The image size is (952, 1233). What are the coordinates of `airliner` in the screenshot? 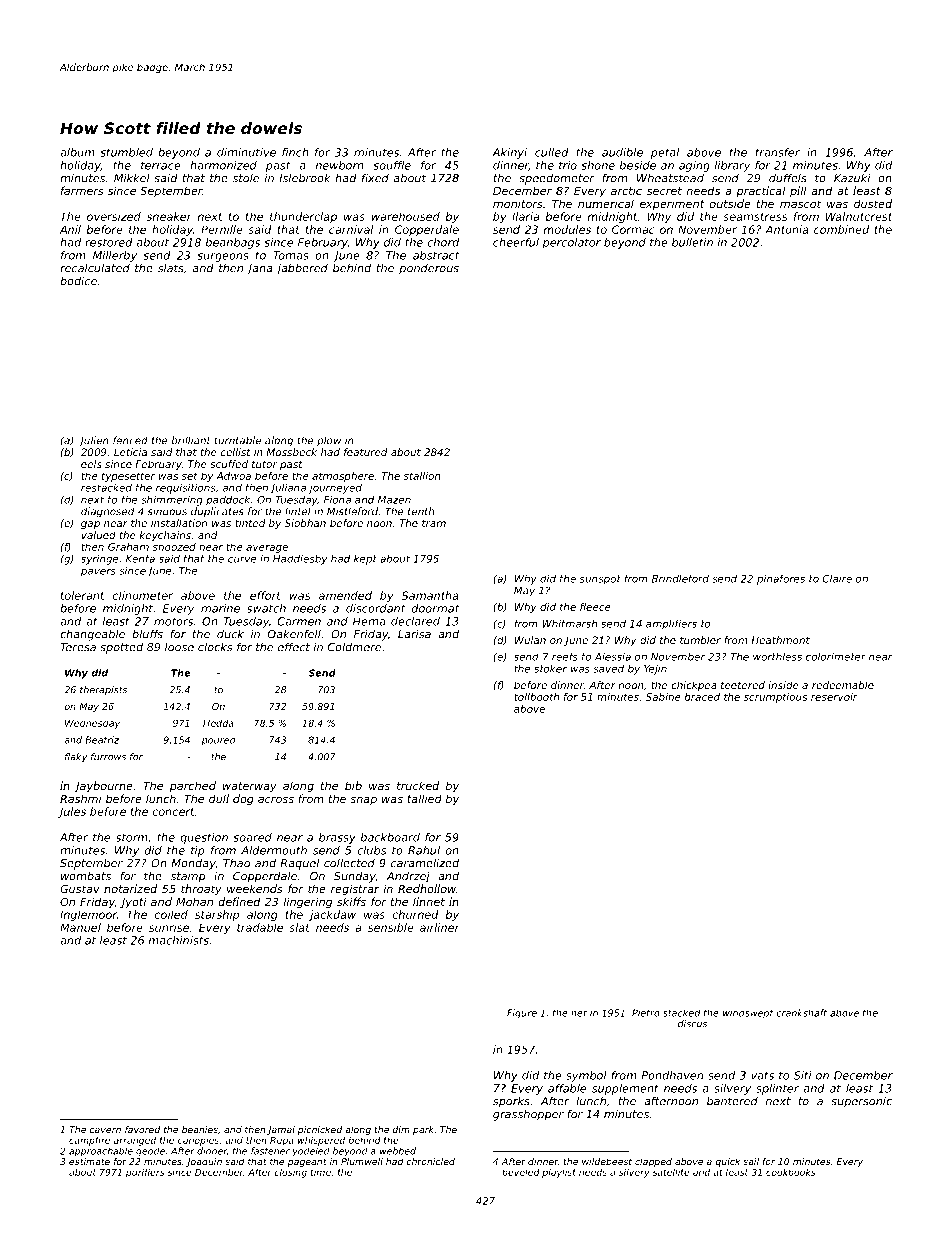 It's located at (440, 927).
